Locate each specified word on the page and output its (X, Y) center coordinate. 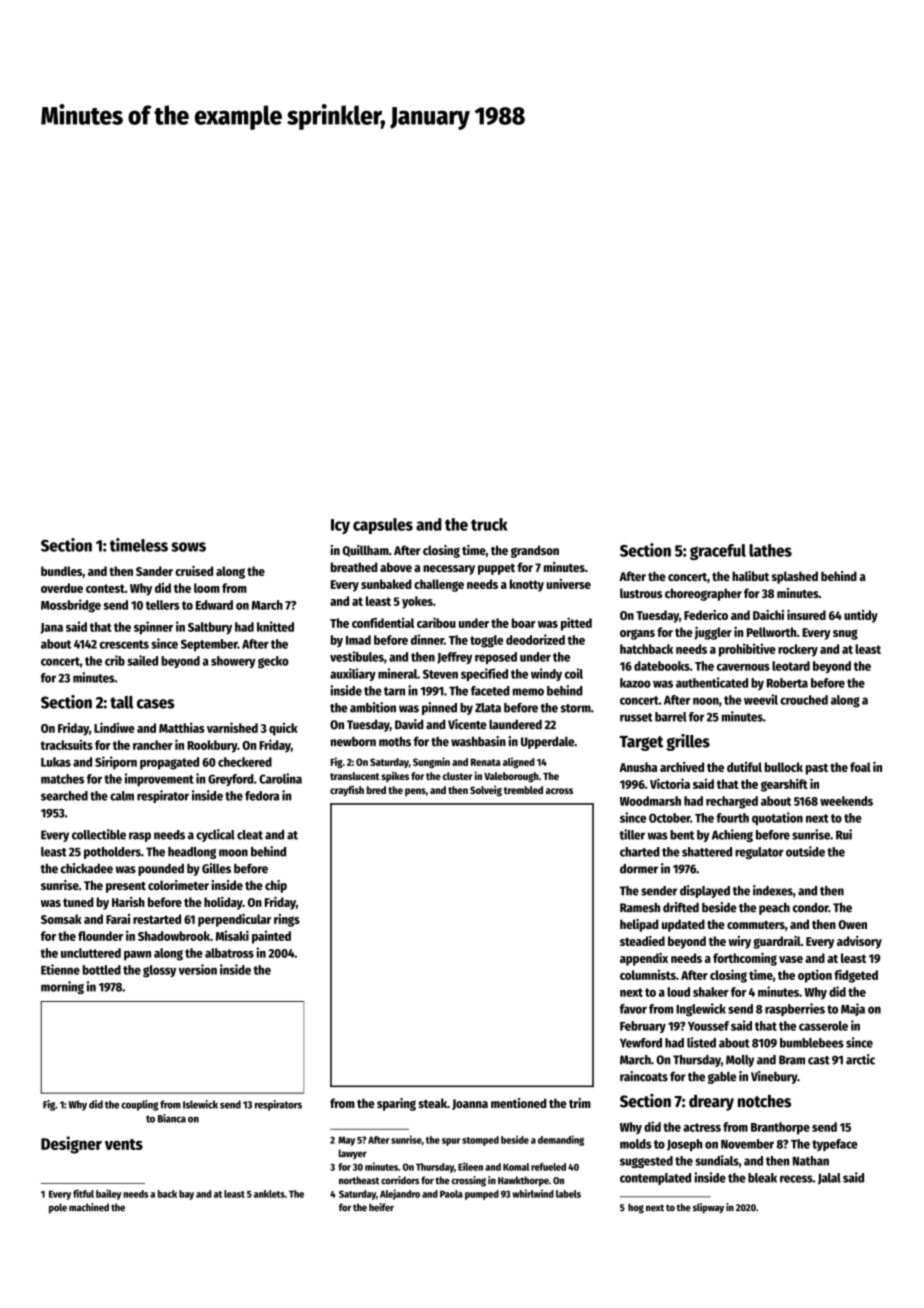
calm (122, 796)
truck (489, 524)
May (346, 1141)
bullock (784, 767)
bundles (61, 571)
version (198, 969)
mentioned (519, 1103)
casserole (823, 1026)
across (559, 791)
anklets (269, 1194)
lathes (770, 550)
